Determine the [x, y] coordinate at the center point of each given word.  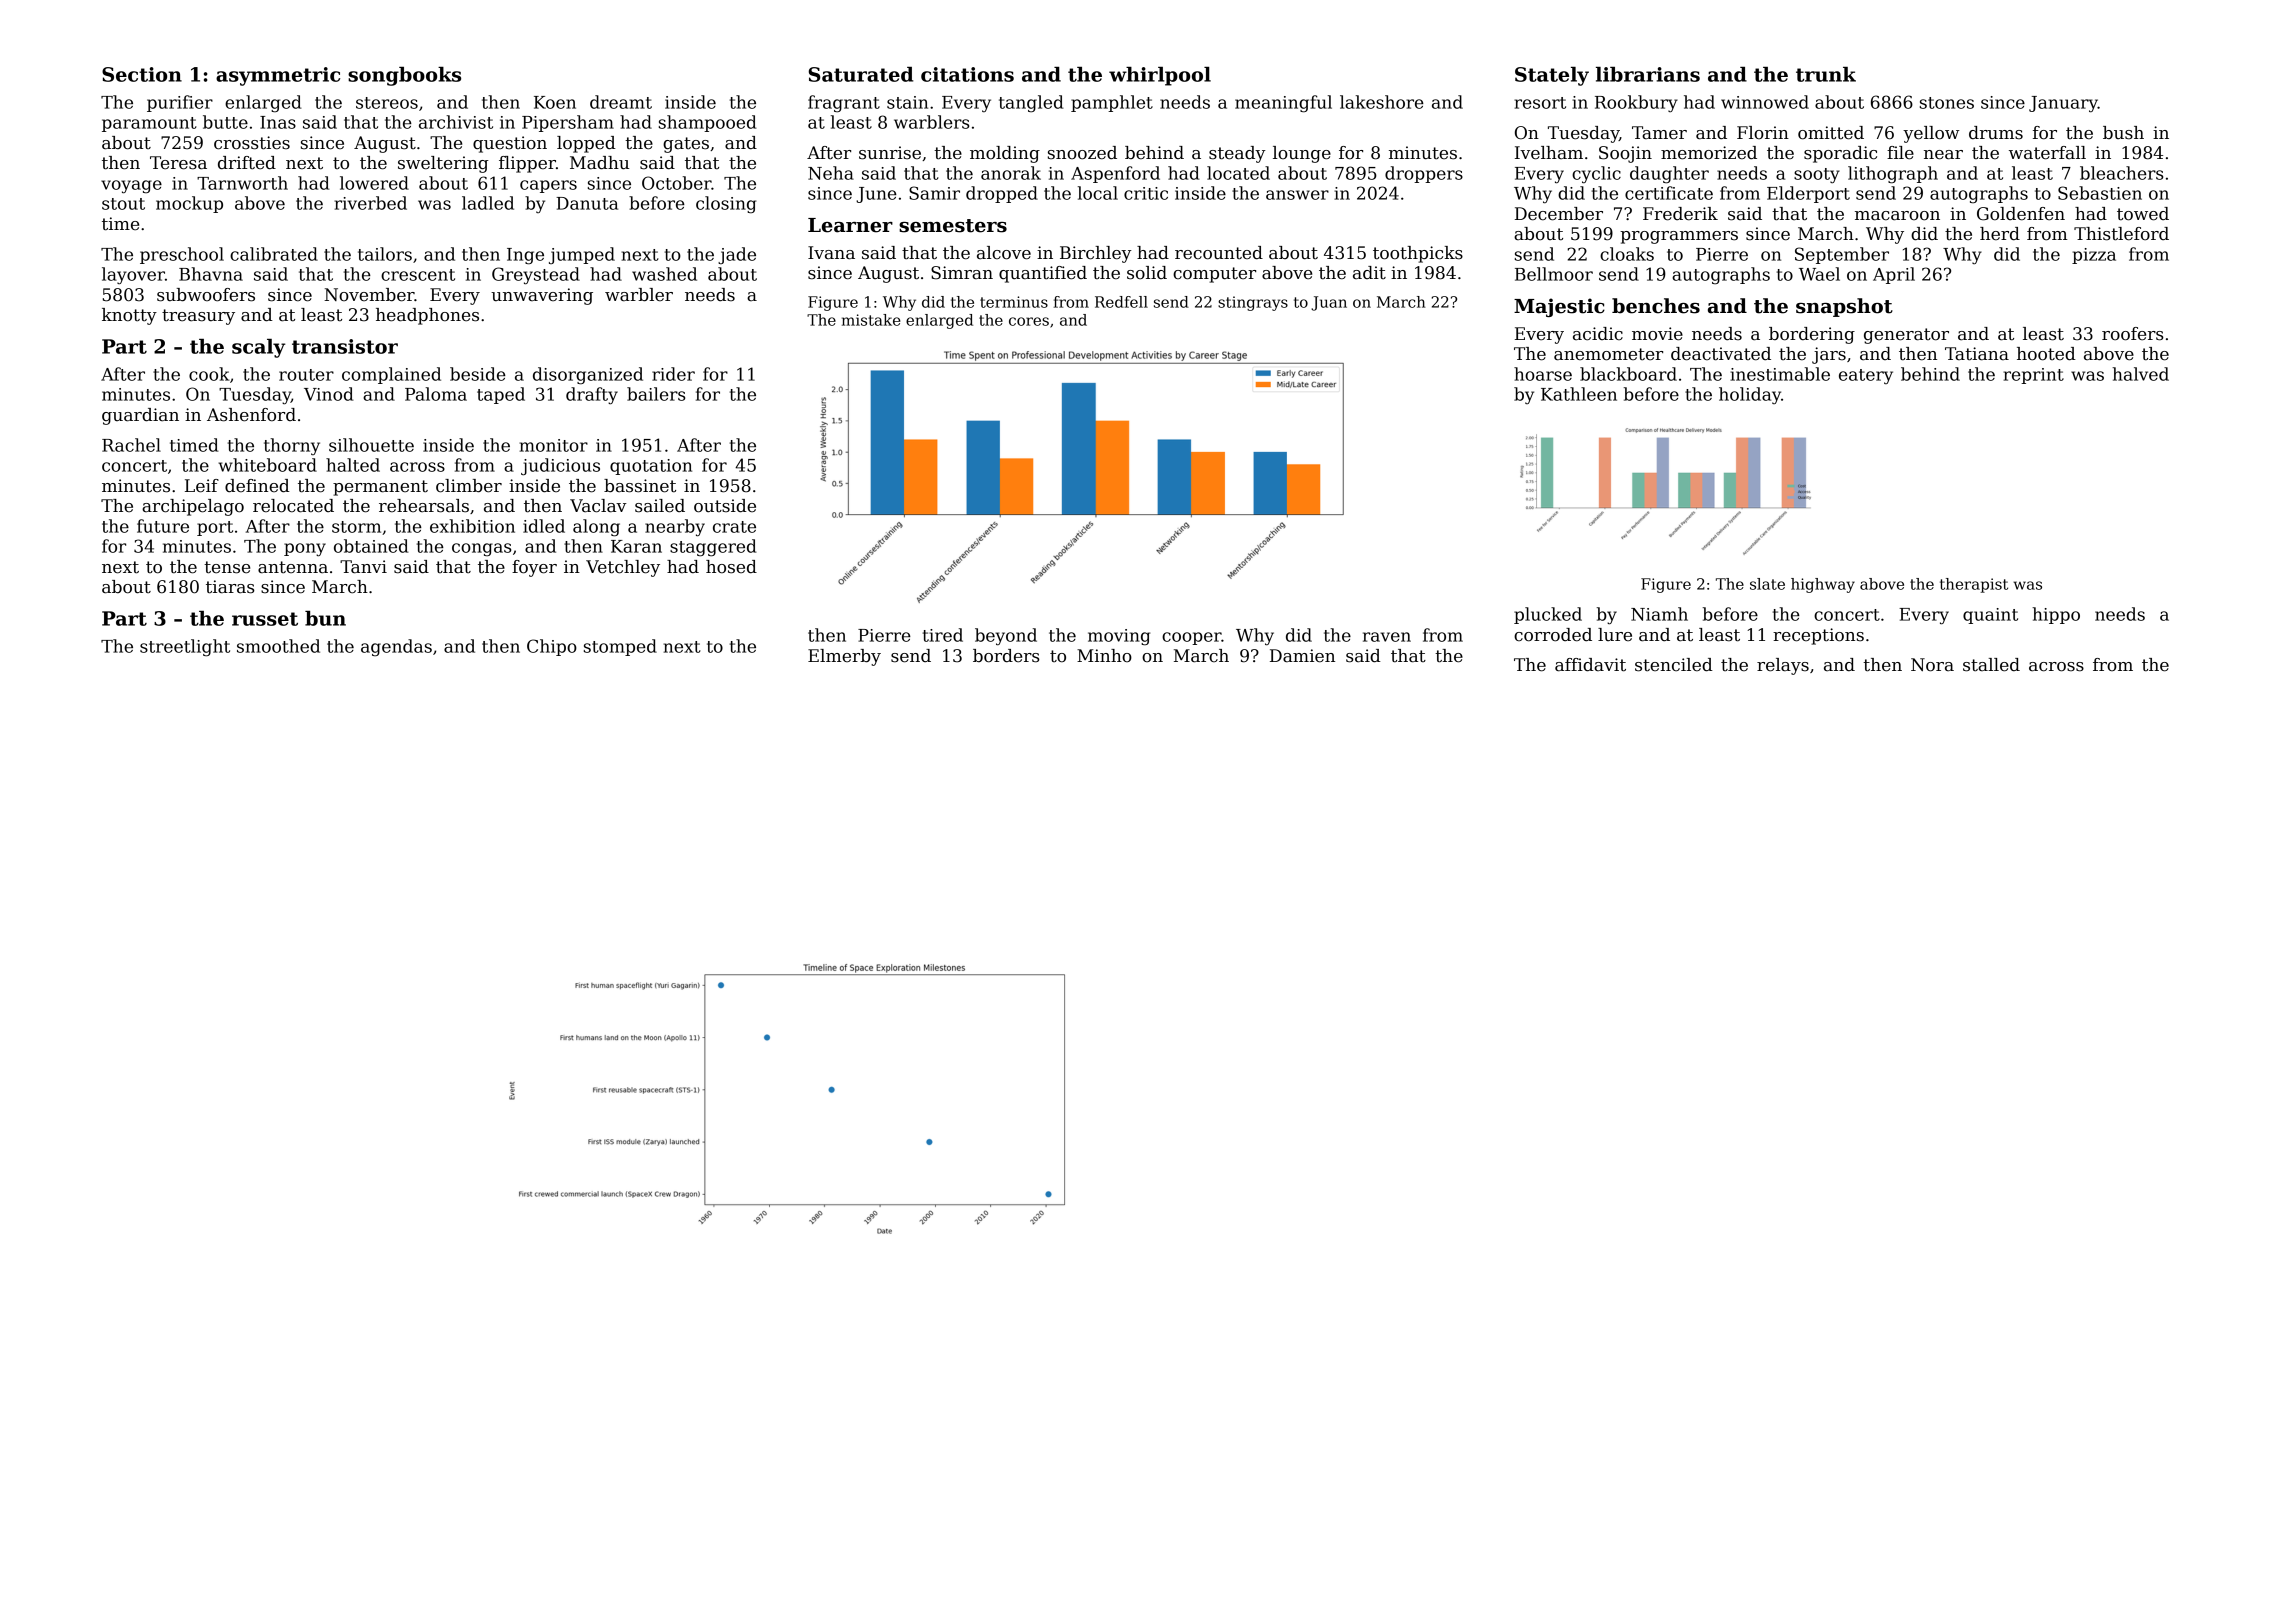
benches [1656, 306]
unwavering [542, 296]
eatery [1866, 376]
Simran [962, 273]
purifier [180, 103]
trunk [1826, 74]
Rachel [131, 445]
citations [967, 74]
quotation [651, 467]
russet [265, 619]
